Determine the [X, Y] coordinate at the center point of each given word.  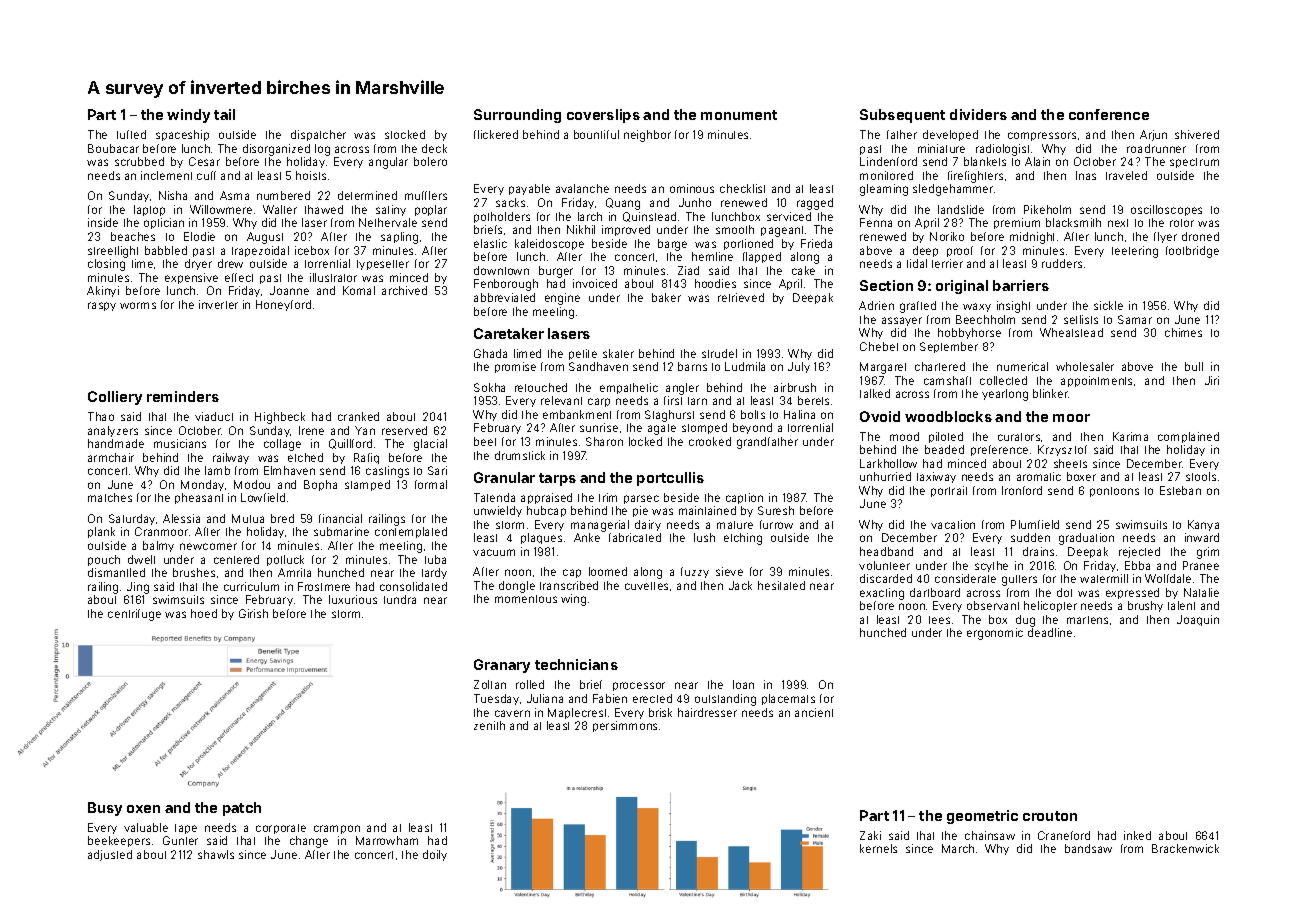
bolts [753, 414]
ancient [814, 712]
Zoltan [490, 684]
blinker [1050, 393]
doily [435, 855]
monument [739, 115]
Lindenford [888, 161]
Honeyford [283, 305]
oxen [143, 809]
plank [101, 532]
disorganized [276, 150]
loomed [608, 571]
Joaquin [1198, 620]
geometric [982, 817]
